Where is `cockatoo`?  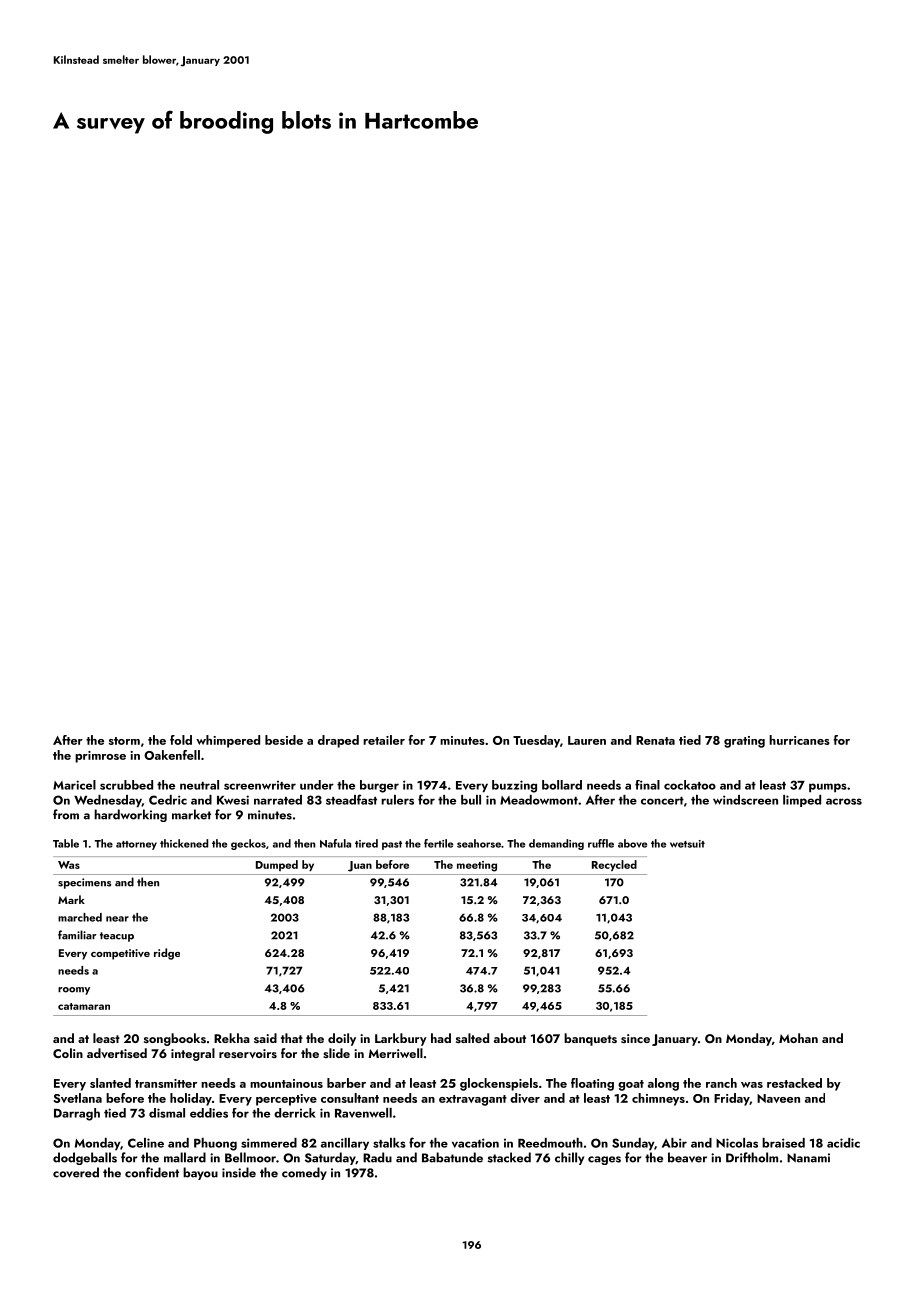 cockatoo is located at coordinates (690, 785).
